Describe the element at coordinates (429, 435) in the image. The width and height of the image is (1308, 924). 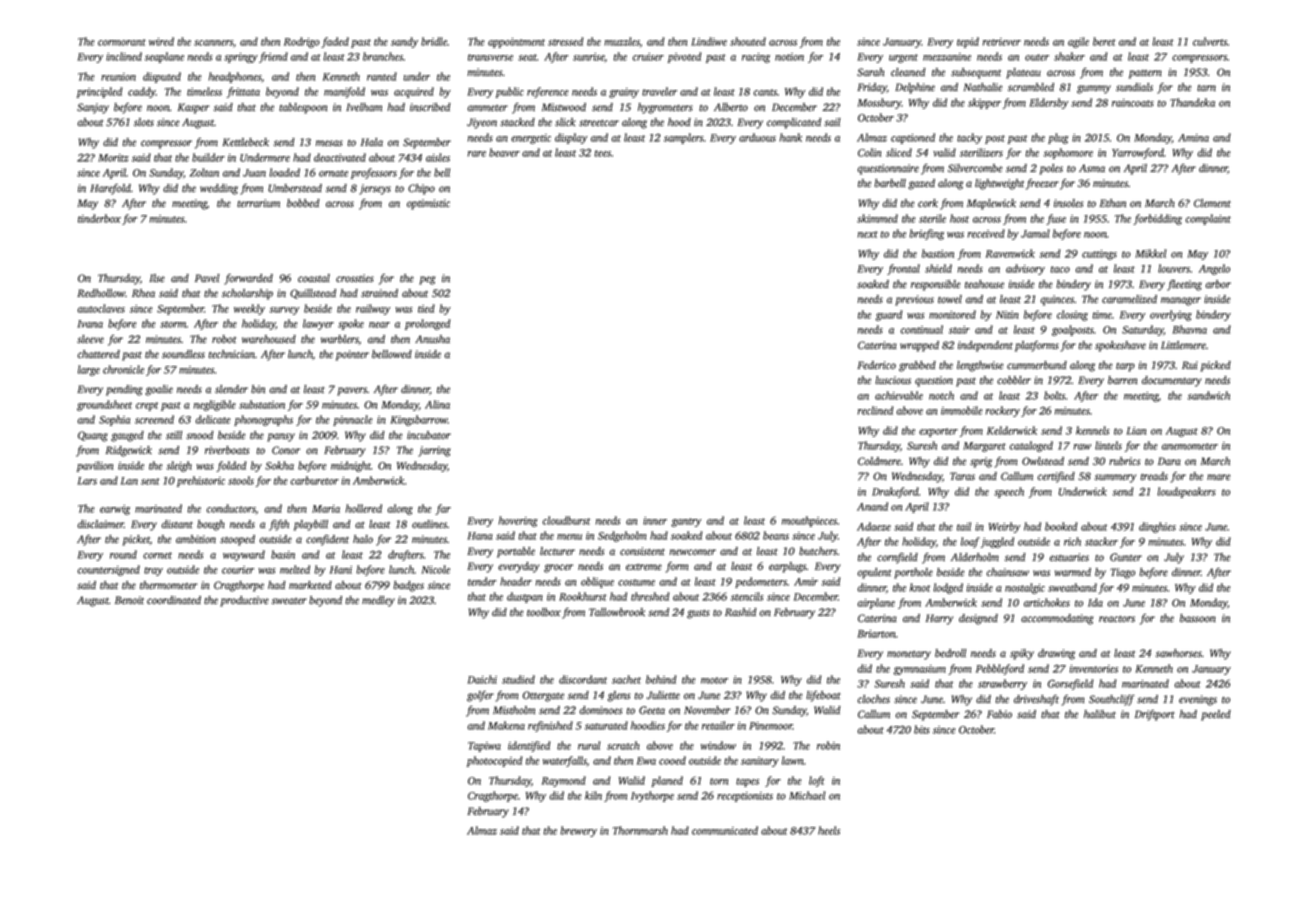
I see `incubator` at that location.
